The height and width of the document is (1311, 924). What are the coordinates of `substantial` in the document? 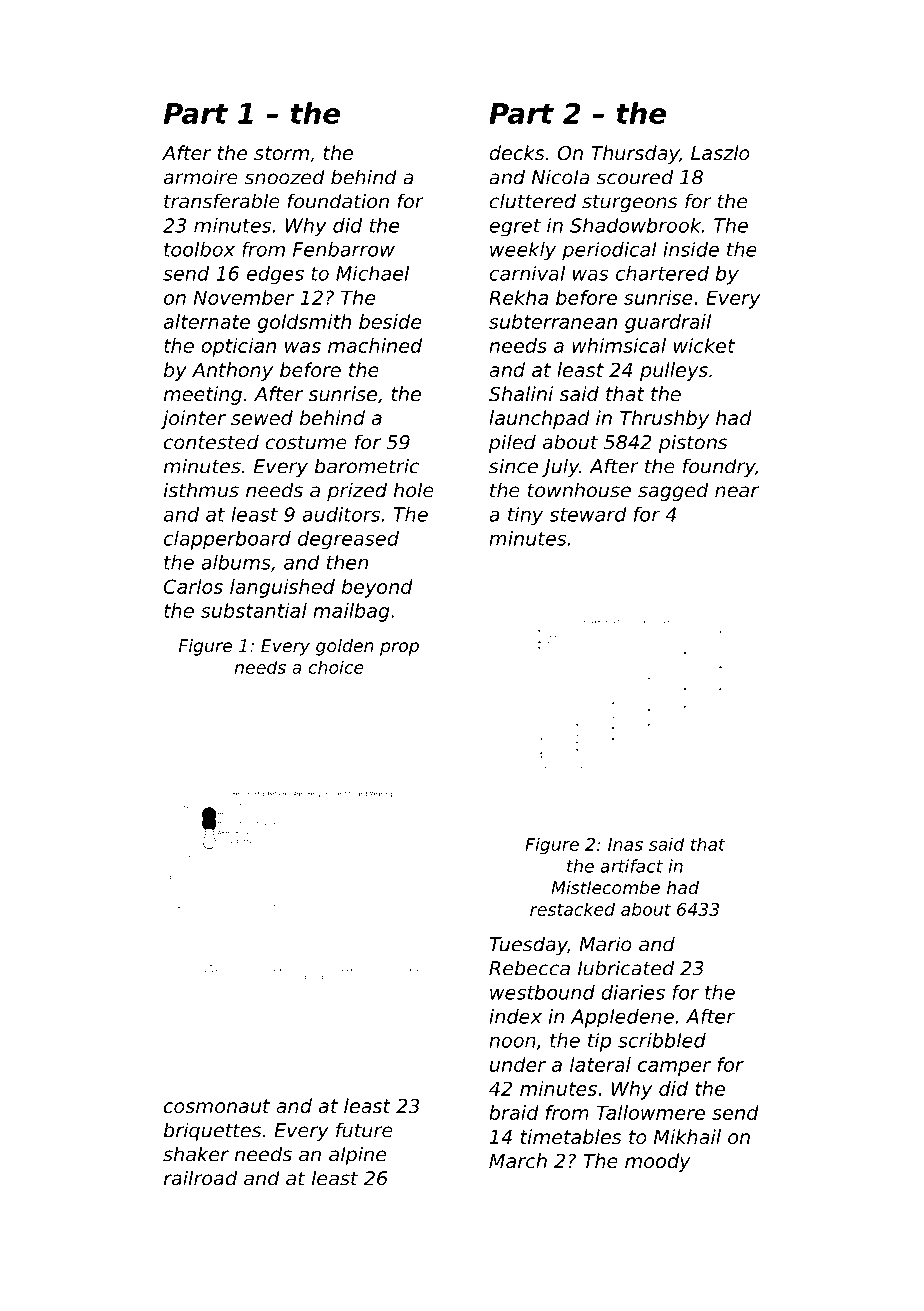 It's located at (254, 610).
